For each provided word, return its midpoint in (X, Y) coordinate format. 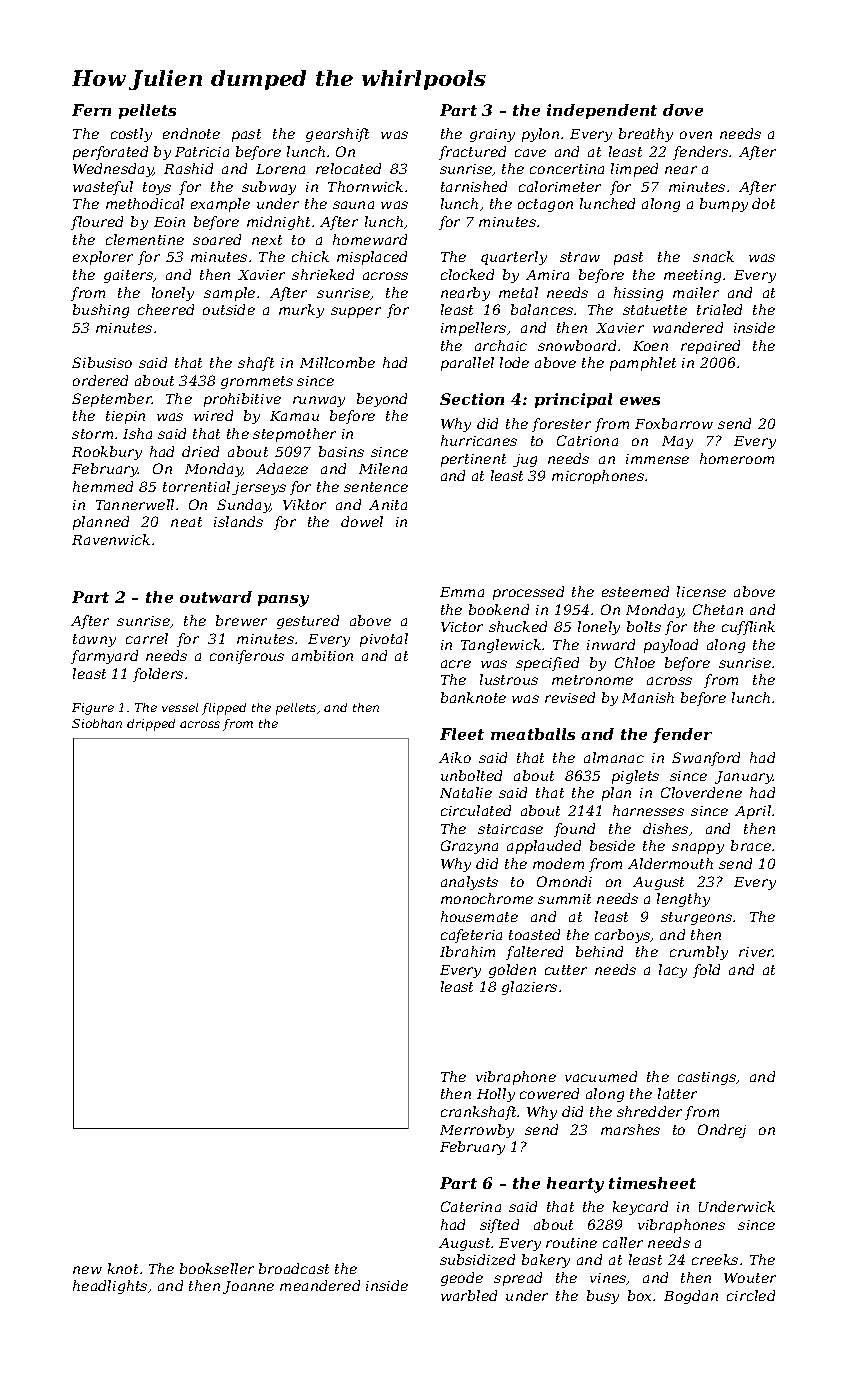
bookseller (217, 1268)
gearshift (337, 135)
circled (751, 1295)
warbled (469, 1295)
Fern (91, 110)
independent (602, 111)
